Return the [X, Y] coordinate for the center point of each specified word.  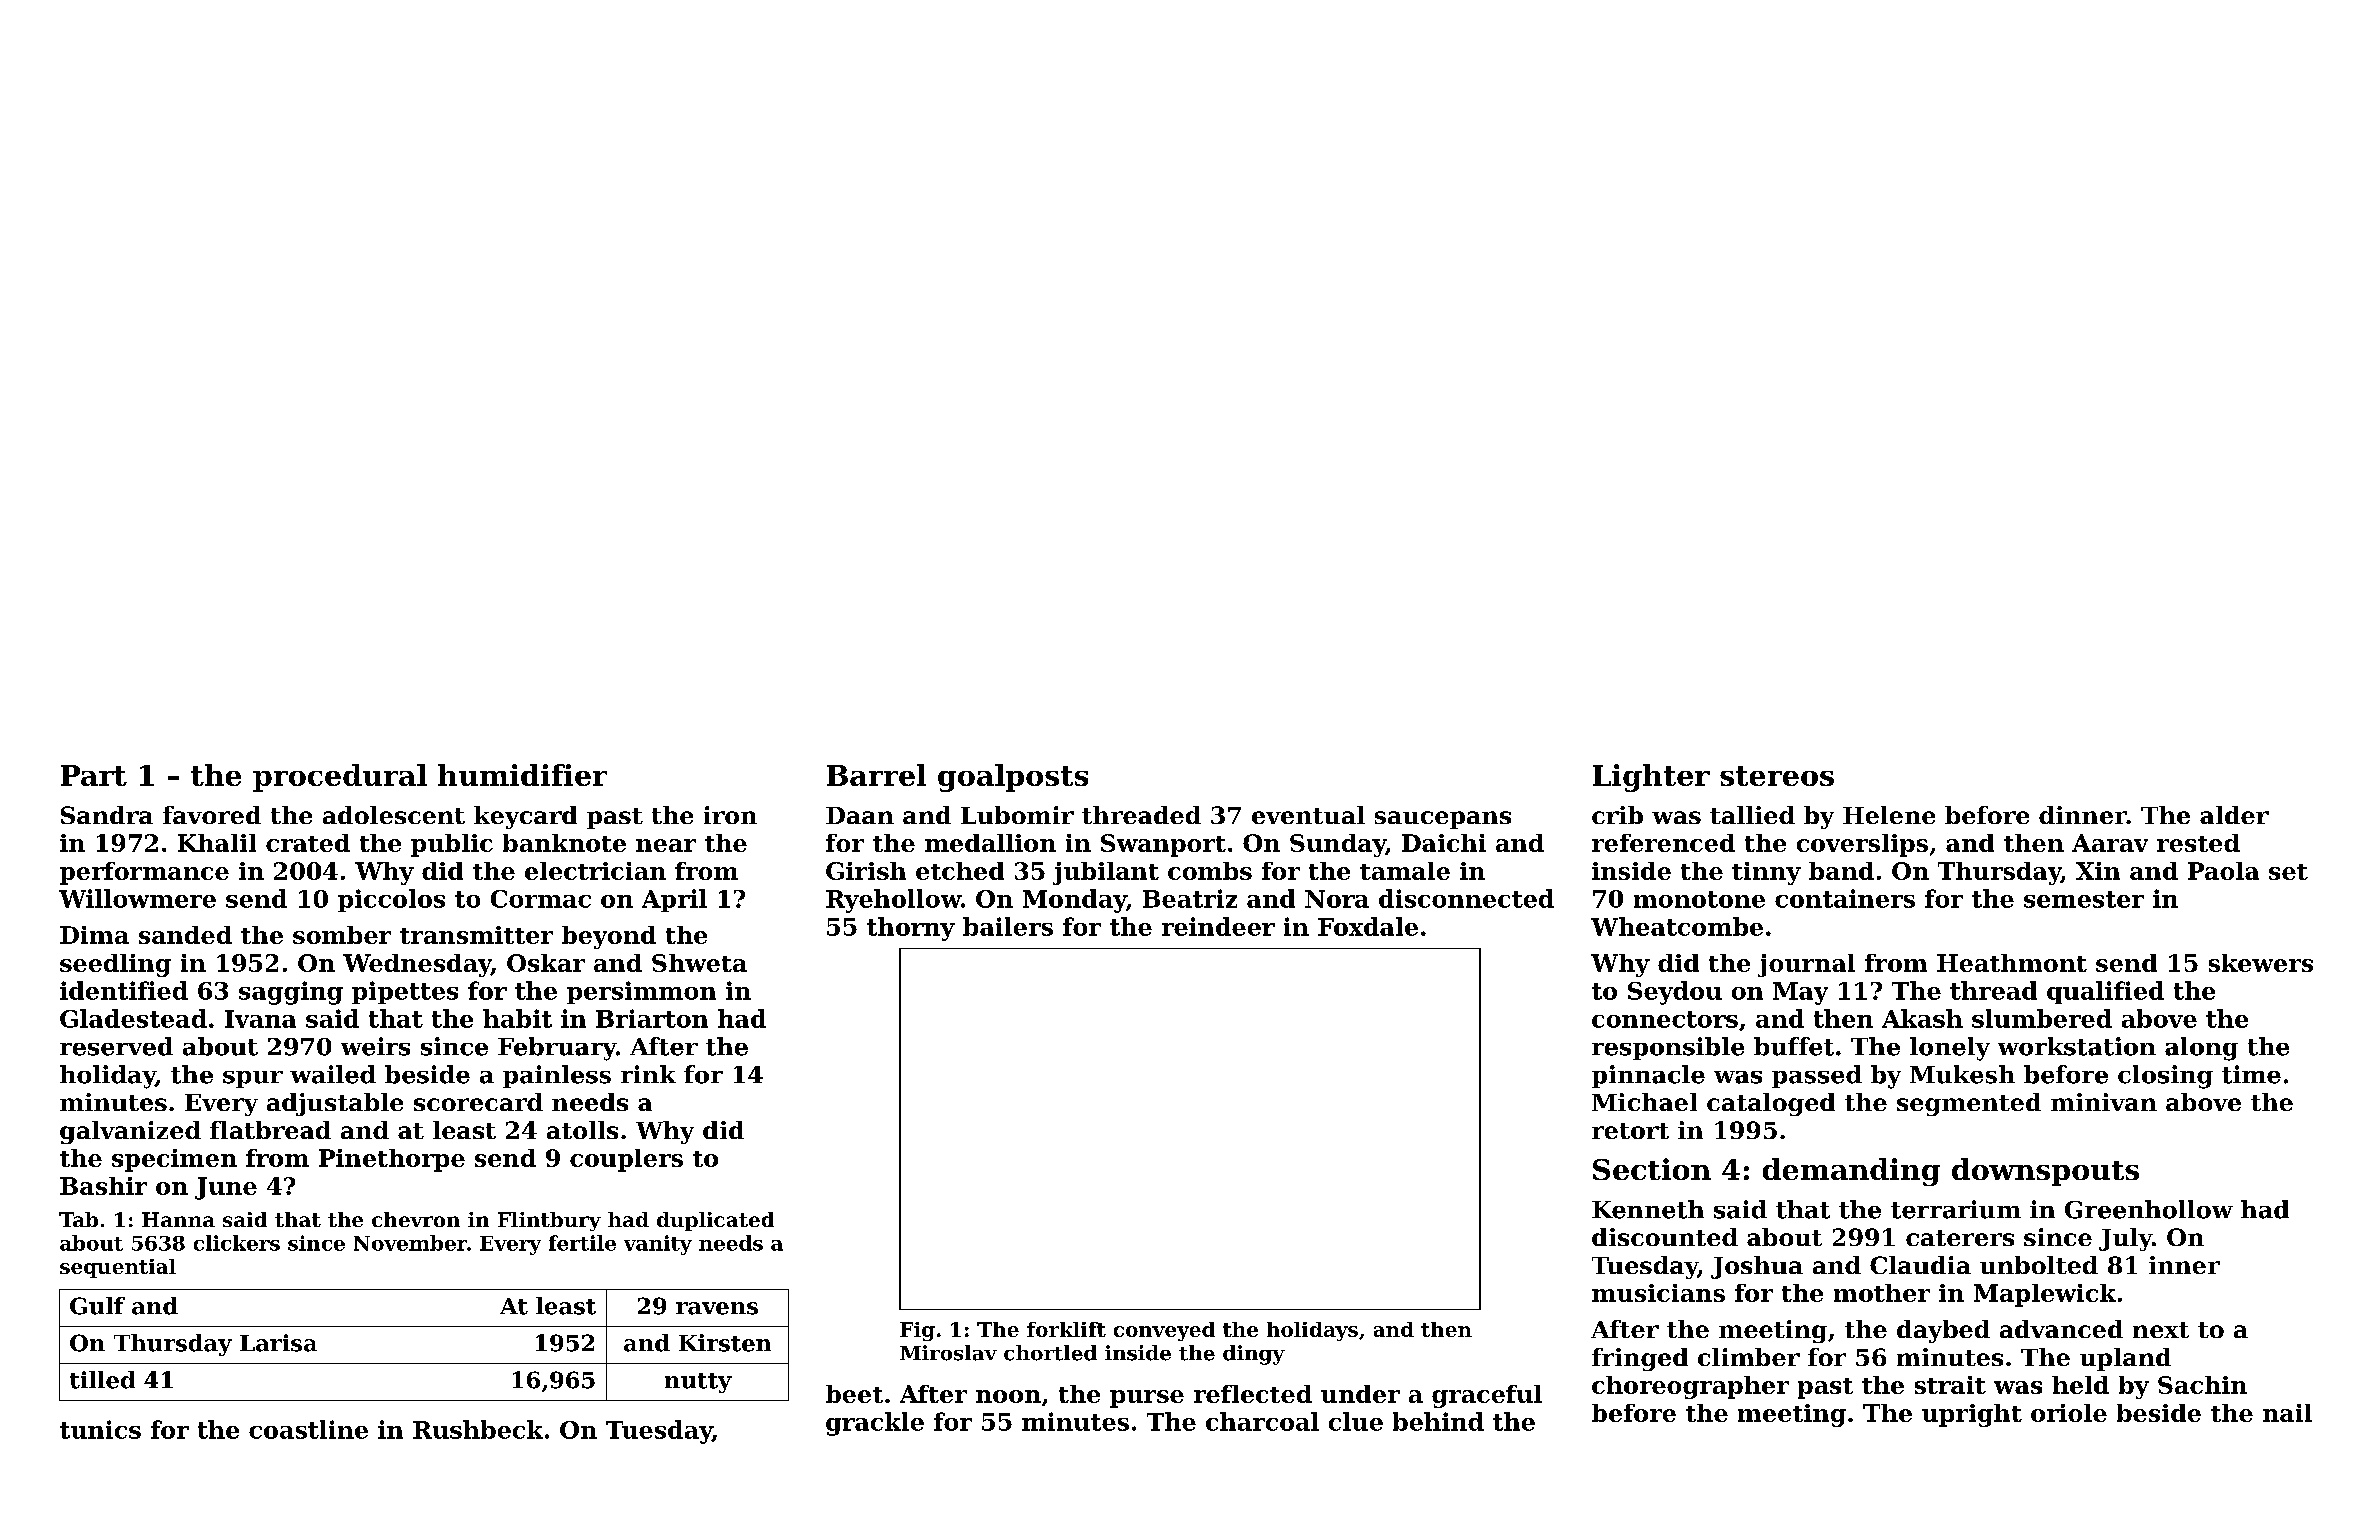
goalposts [1013, 778]
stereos [1777, 776]
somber [342, 935]
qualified [2105, 992]
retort [1630, 1131]
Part [94, 775]
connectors [1665, 1019]
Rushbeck [478, 1429]
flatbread [270, 1130]
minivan [2104, 1102]
